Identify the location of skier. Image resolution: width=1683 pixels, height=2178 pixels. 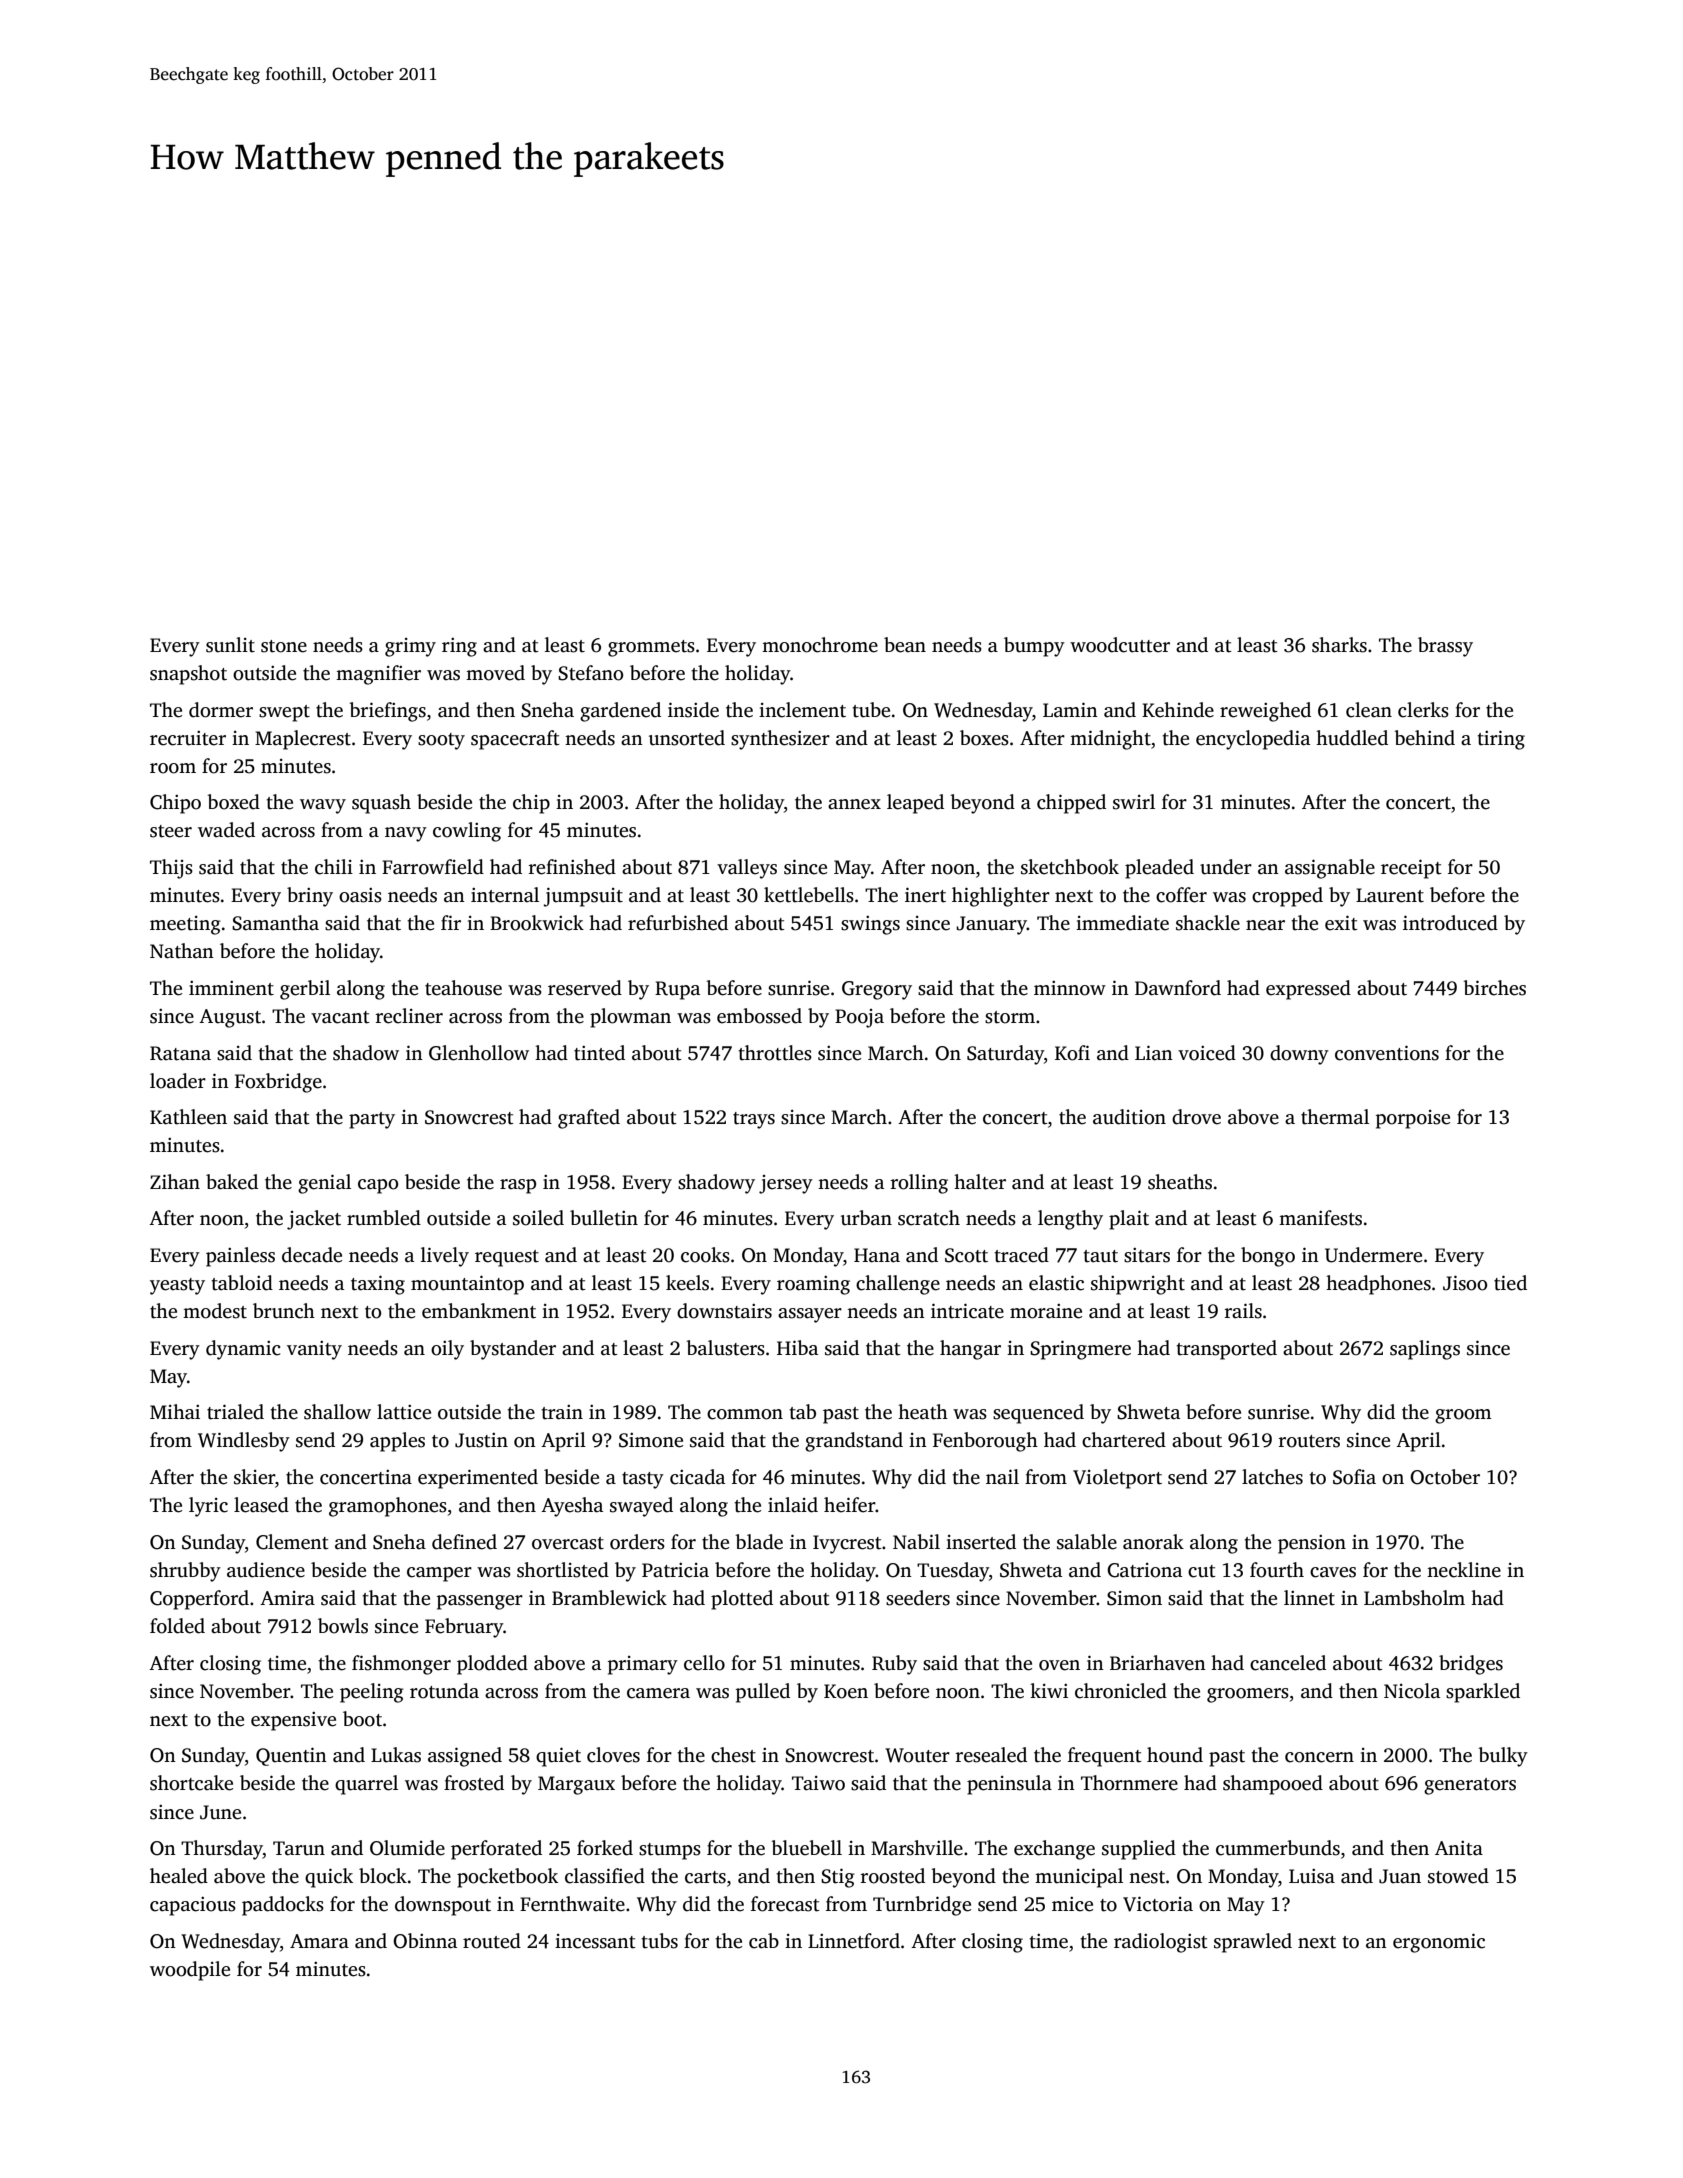
(254, 1477).
